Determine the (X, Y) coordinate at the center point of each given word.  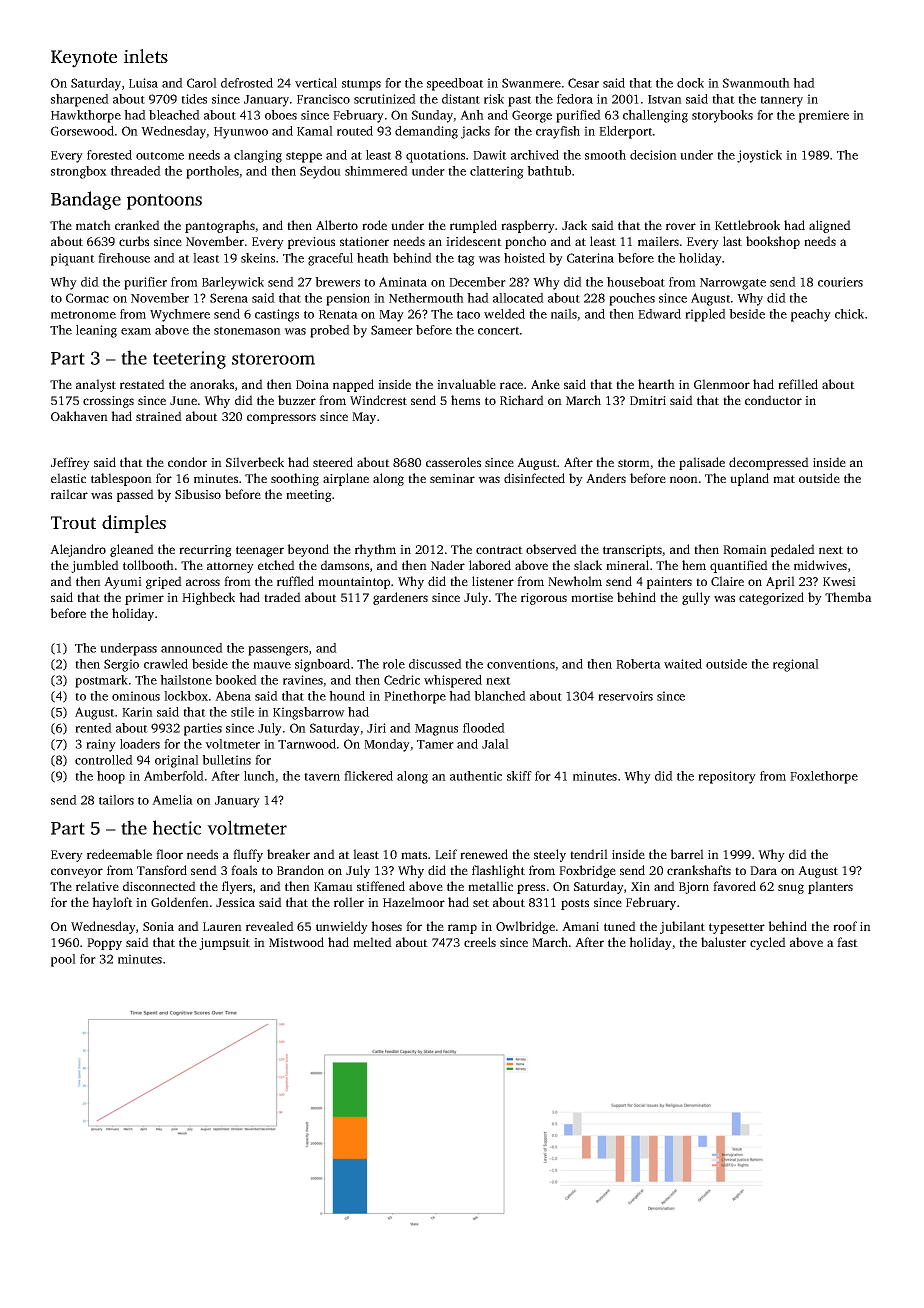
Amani (580, 926)
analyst (96, 385)
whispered (453, 681)
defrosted (247, 83)
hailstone (186, 680)
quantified (739, 566)
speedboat (455, 84)
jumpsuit (224, 944)
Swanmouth (756, 83)
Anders (606, 478)
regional (796, 665)
